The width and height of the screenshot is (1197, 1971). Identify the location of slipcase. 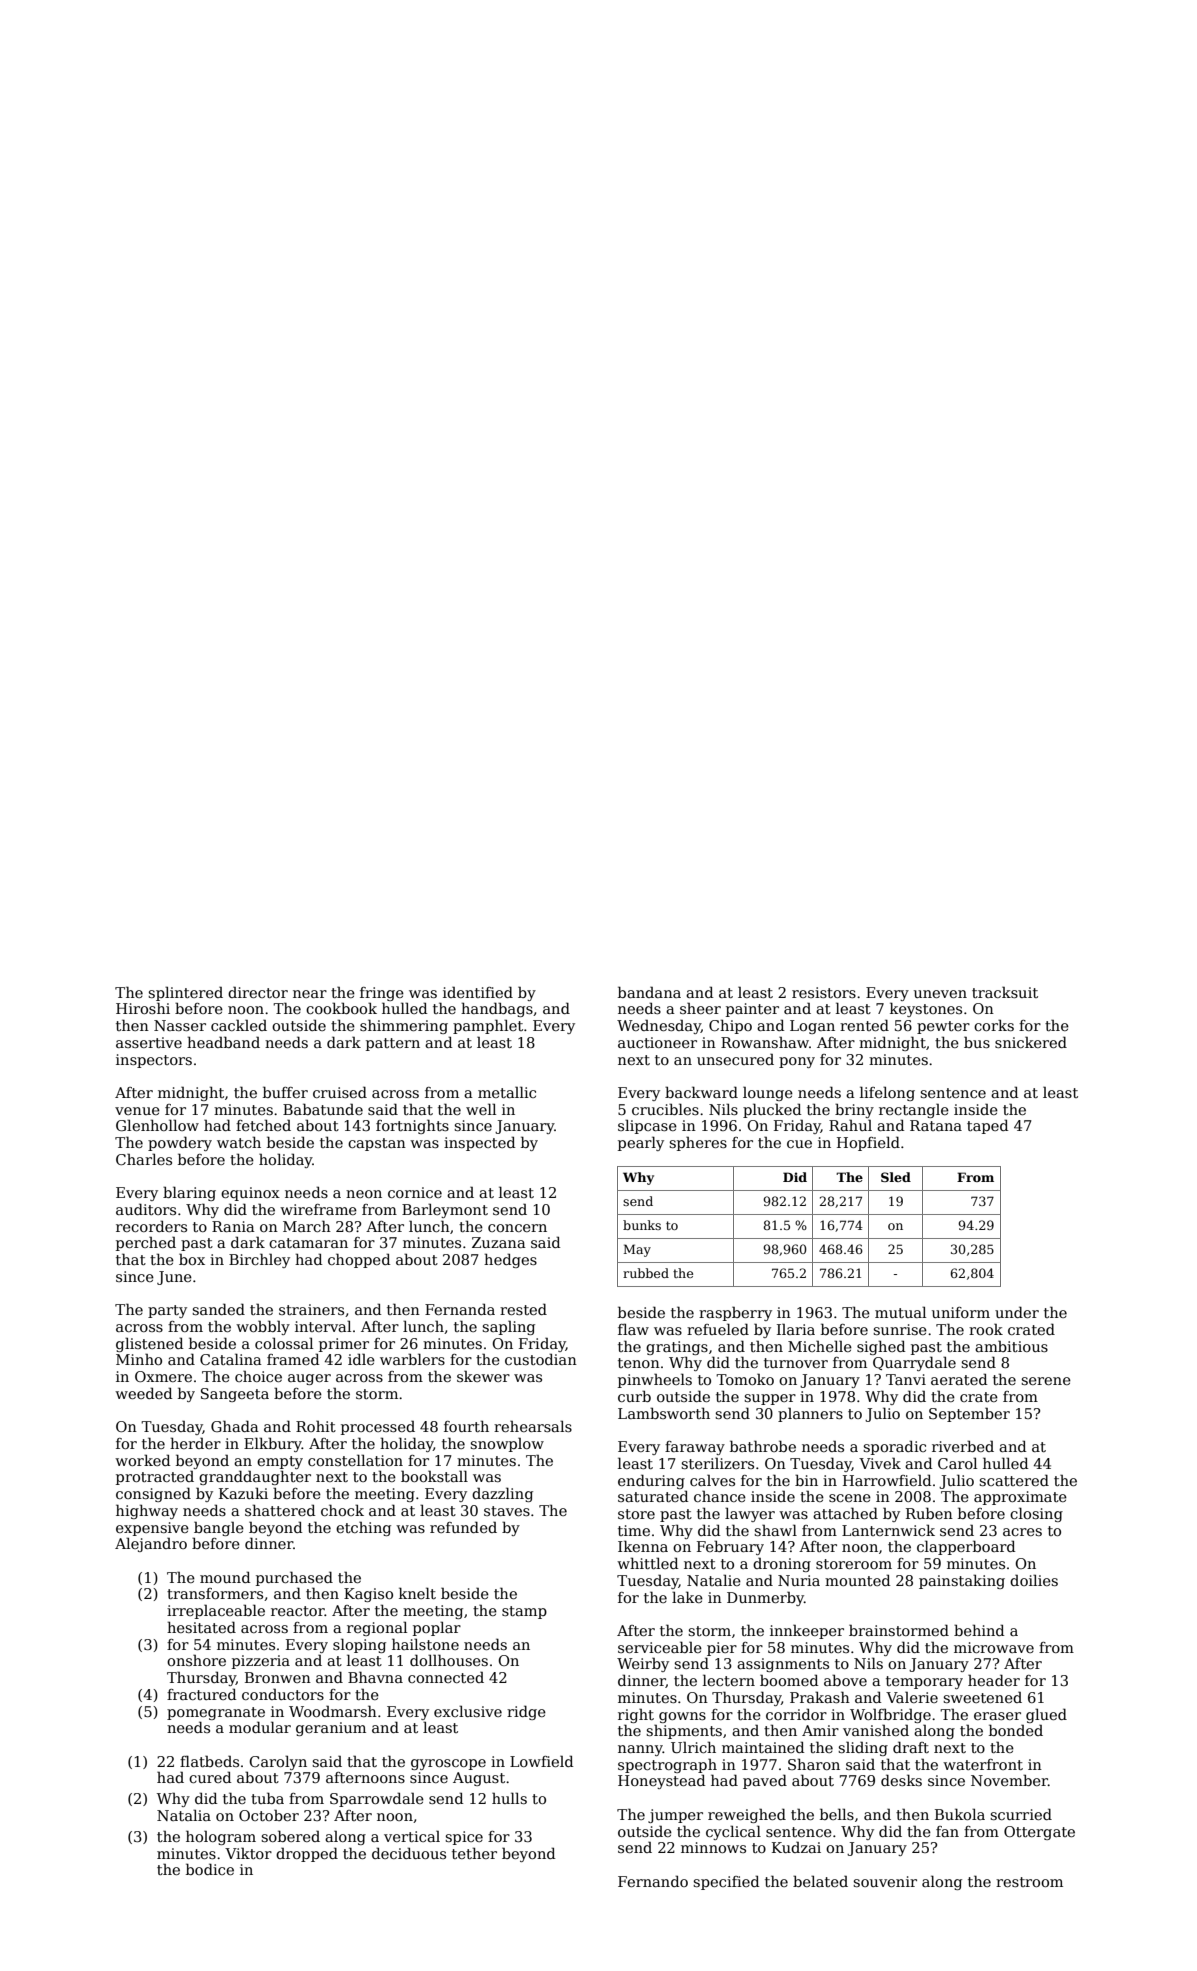
(647, 1126).
